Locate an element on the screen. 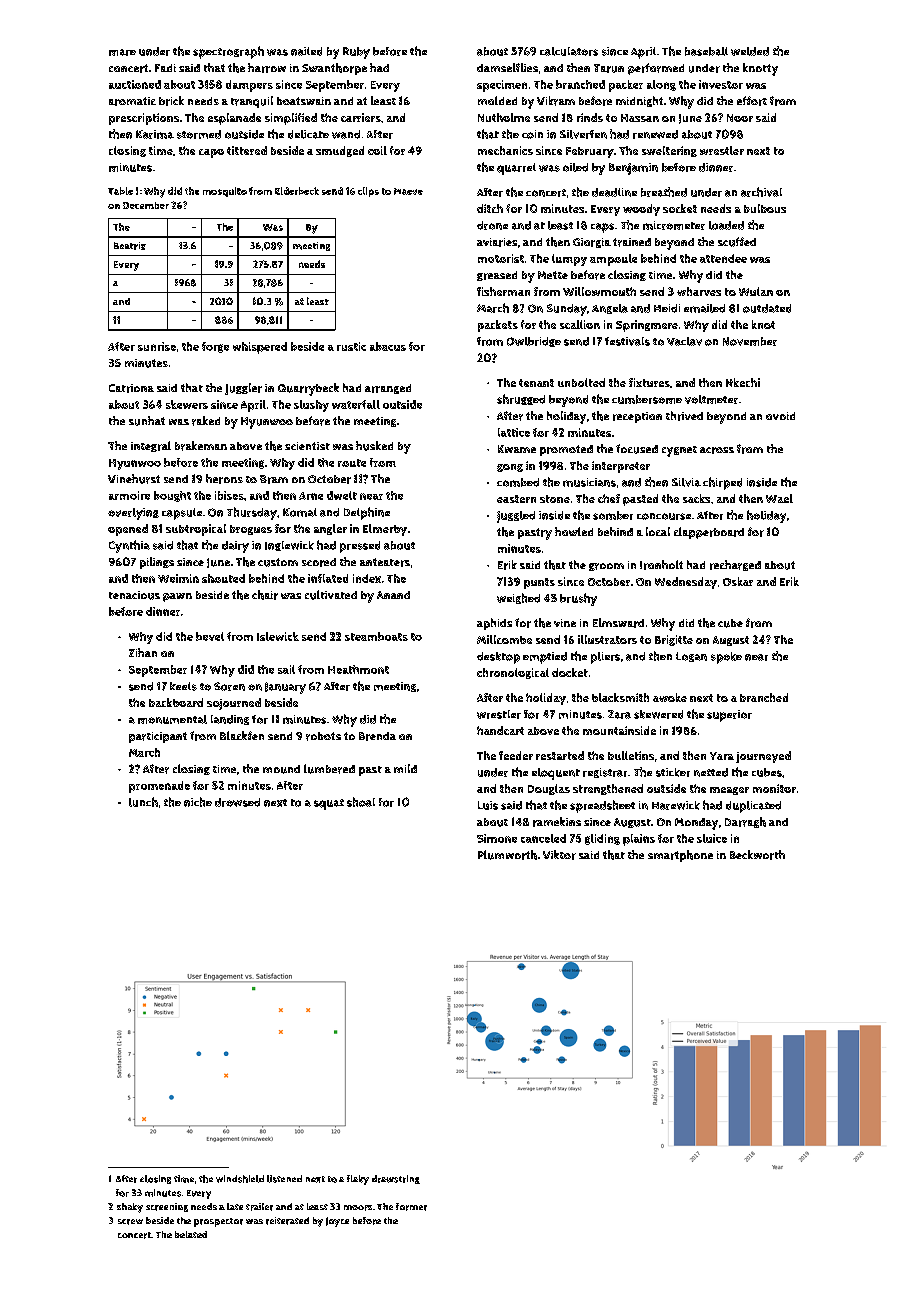  sunhat is located at coordinates (147, 421).
